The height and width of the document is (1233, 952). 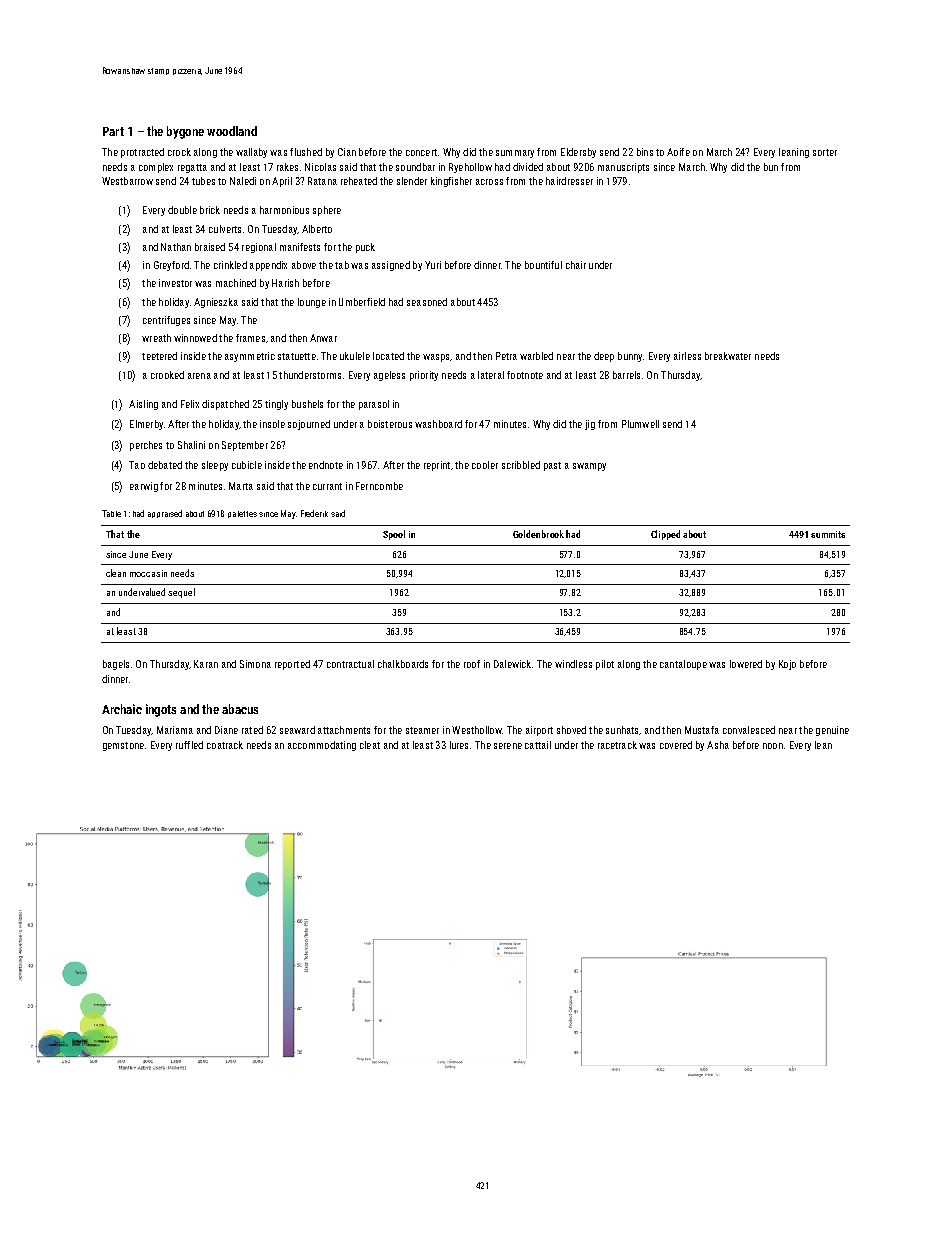 What do you see at coordinates (472, 664) in the document?
I see `roof` at bounding box center [472, 664].
